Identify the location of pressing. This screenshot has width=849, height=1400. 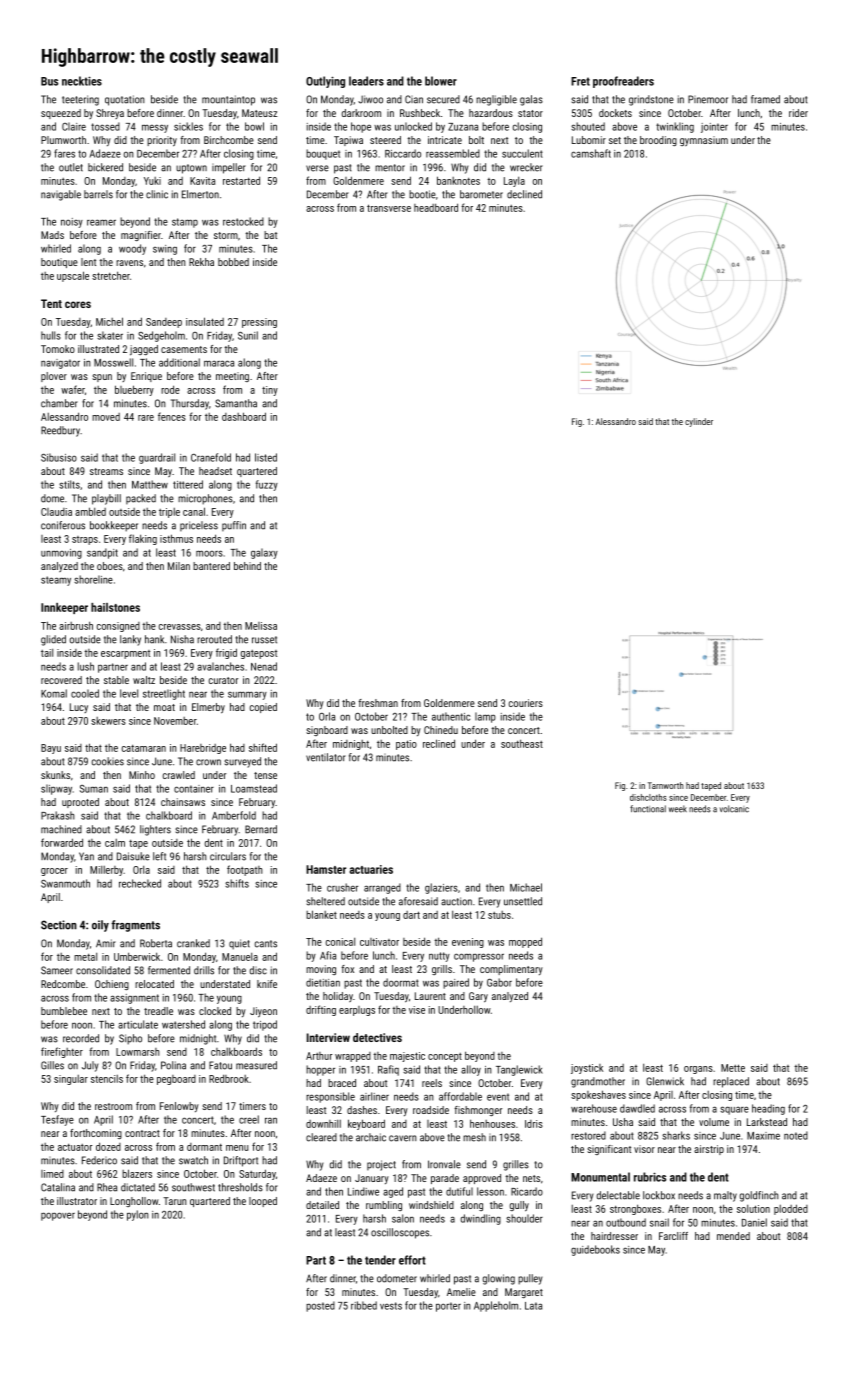
(259, 323).
